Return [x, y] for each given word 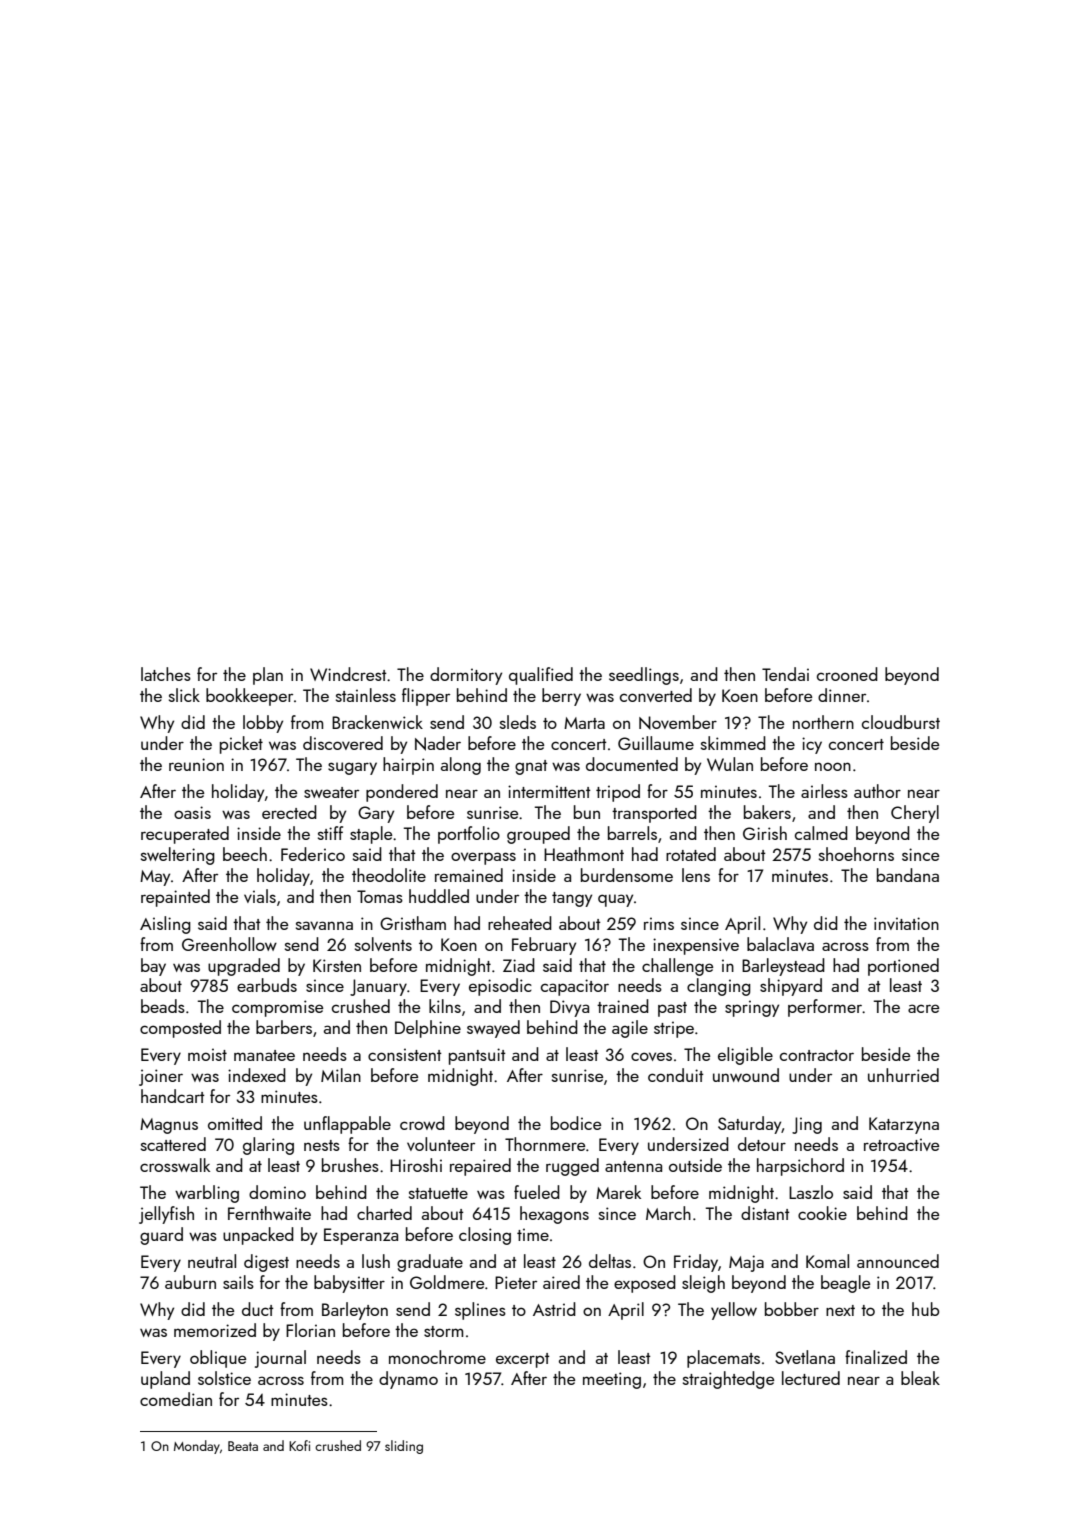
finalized [876, 1357]
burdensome [627, 875]
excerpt [523, 1360]
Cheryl [915, 814]
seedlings [644, 676]
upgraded [244, 967]
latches [166, 674]
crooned [847, 674]
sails [238, 1282]
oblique [218, 1359]
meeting [612, 1380]
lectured [811, 1378]
